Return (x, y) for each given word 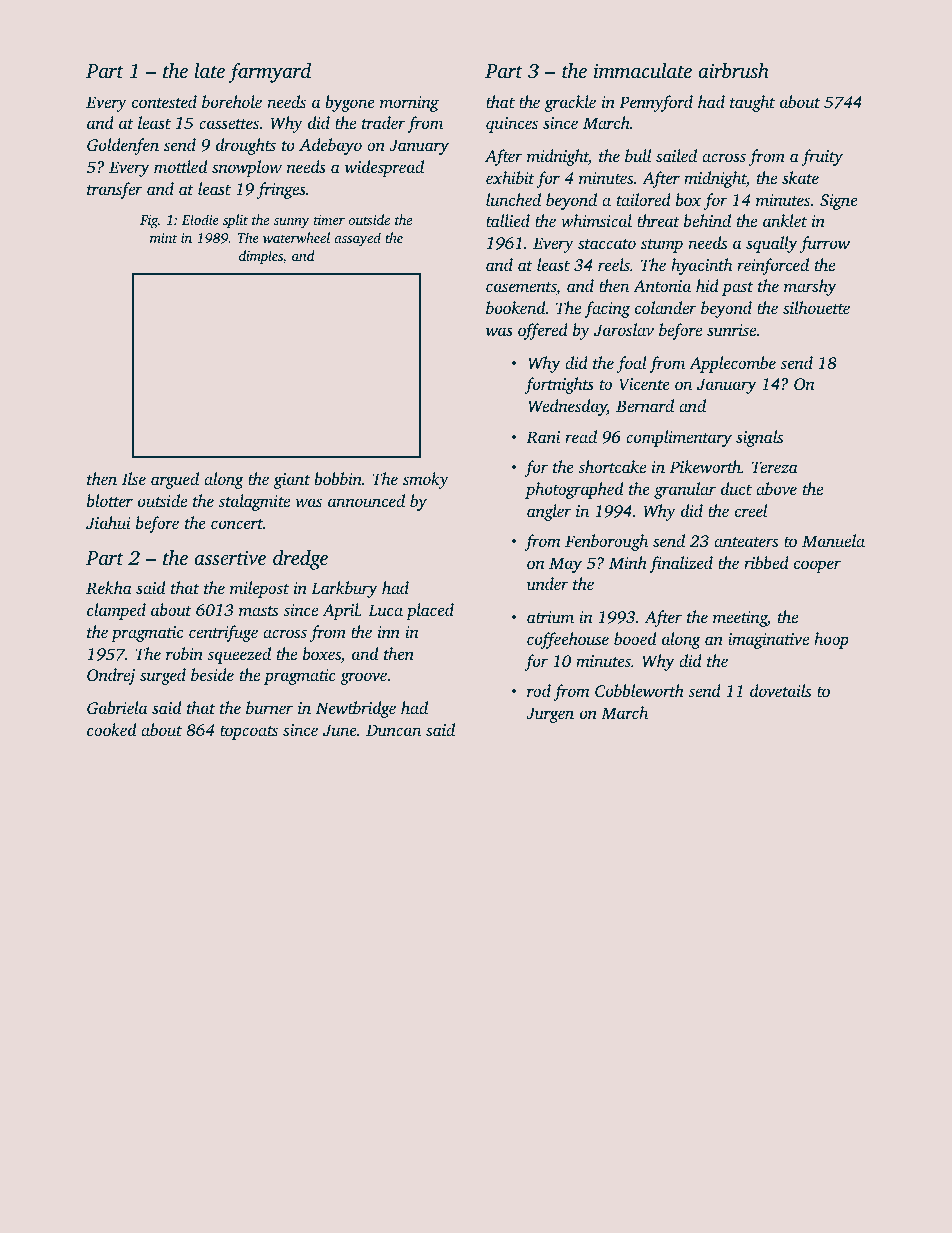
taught (752, 103)
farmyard (269, 73)
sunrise (731, 330)
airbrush (733, 70)
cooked (111, 729)
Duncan (393, 730)
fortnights (559, 385)
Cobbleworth (639, 690)
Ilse (134, 478)
